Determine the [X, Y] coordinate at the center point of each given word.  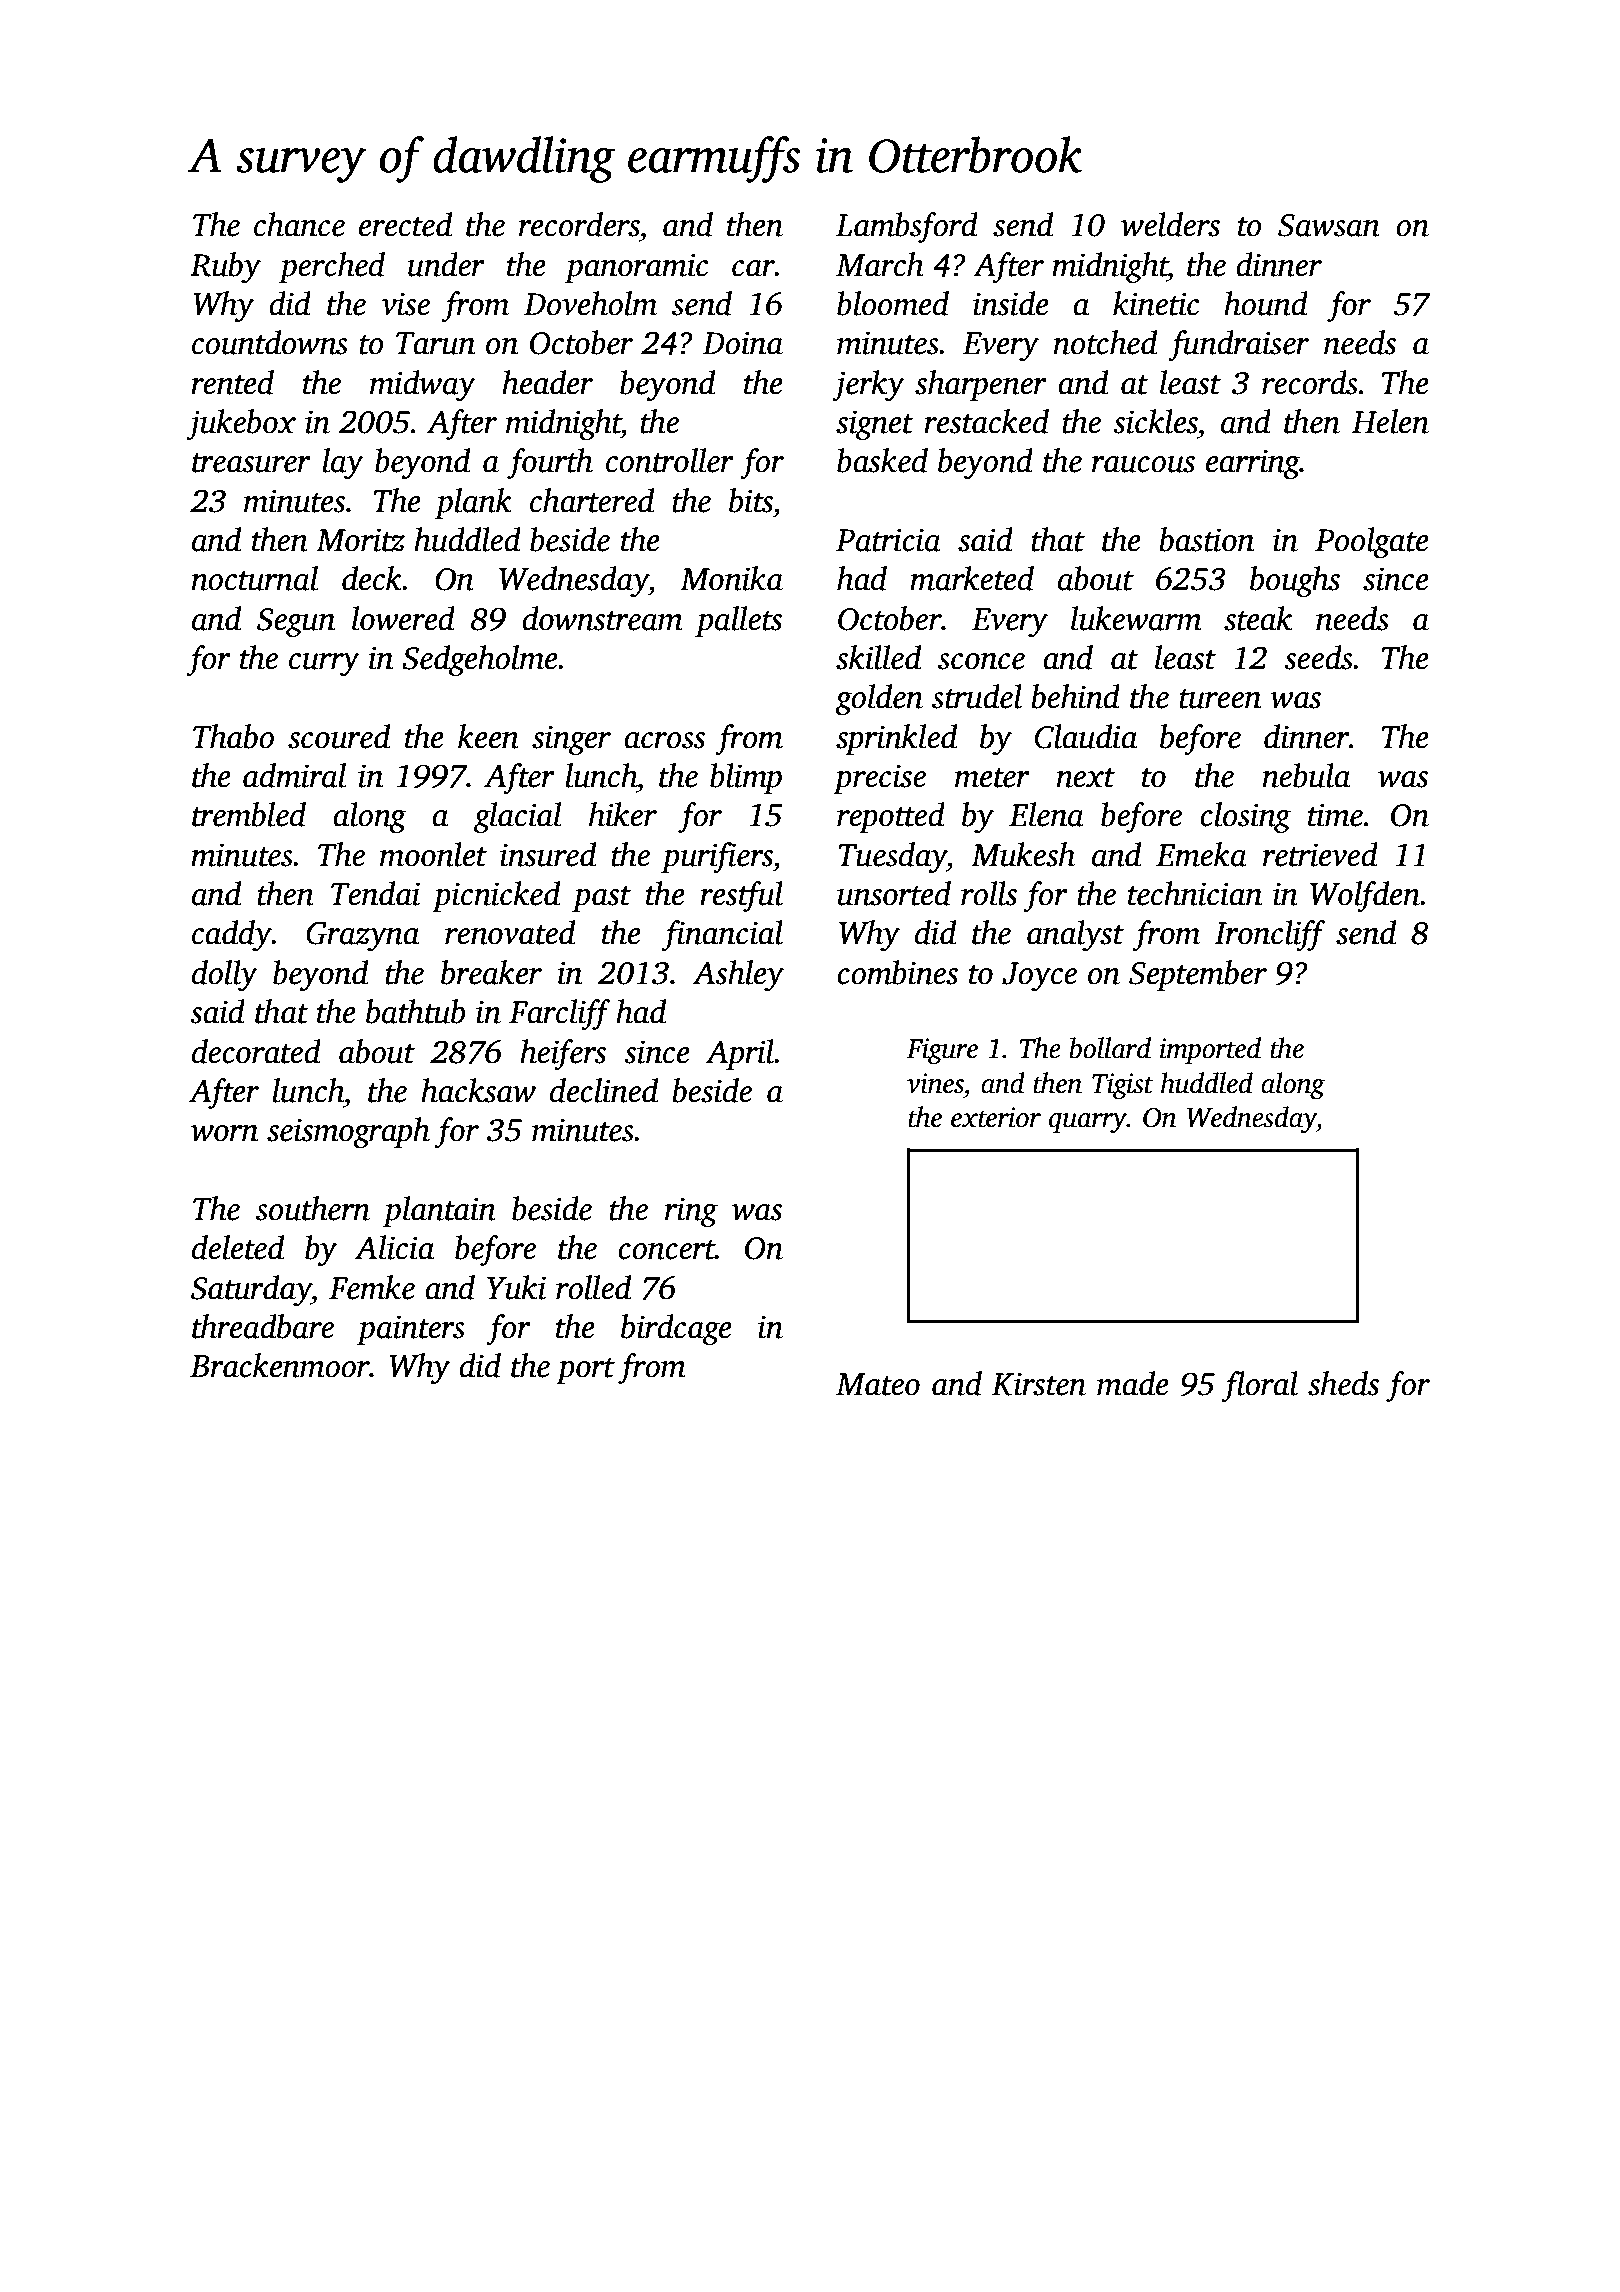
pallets [738, 621]
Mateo [878, 1384]
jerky [868, 385]
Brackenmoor [280, 1365]
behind [1075, 696]
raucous [1143, 464]
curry [324, 664]
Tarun [435, 343]
